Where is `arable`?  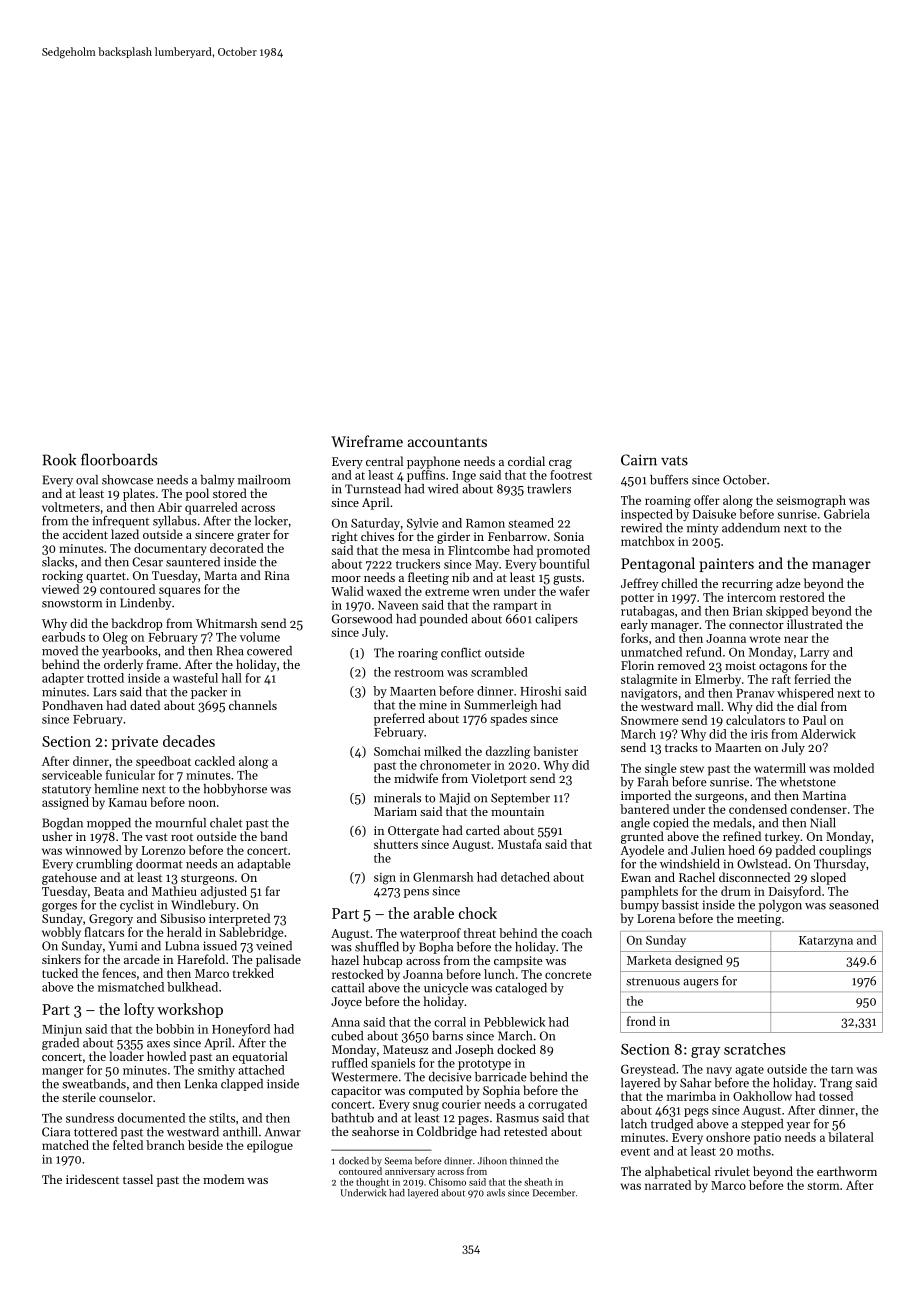
arable is located at coordinates (434, 913).
